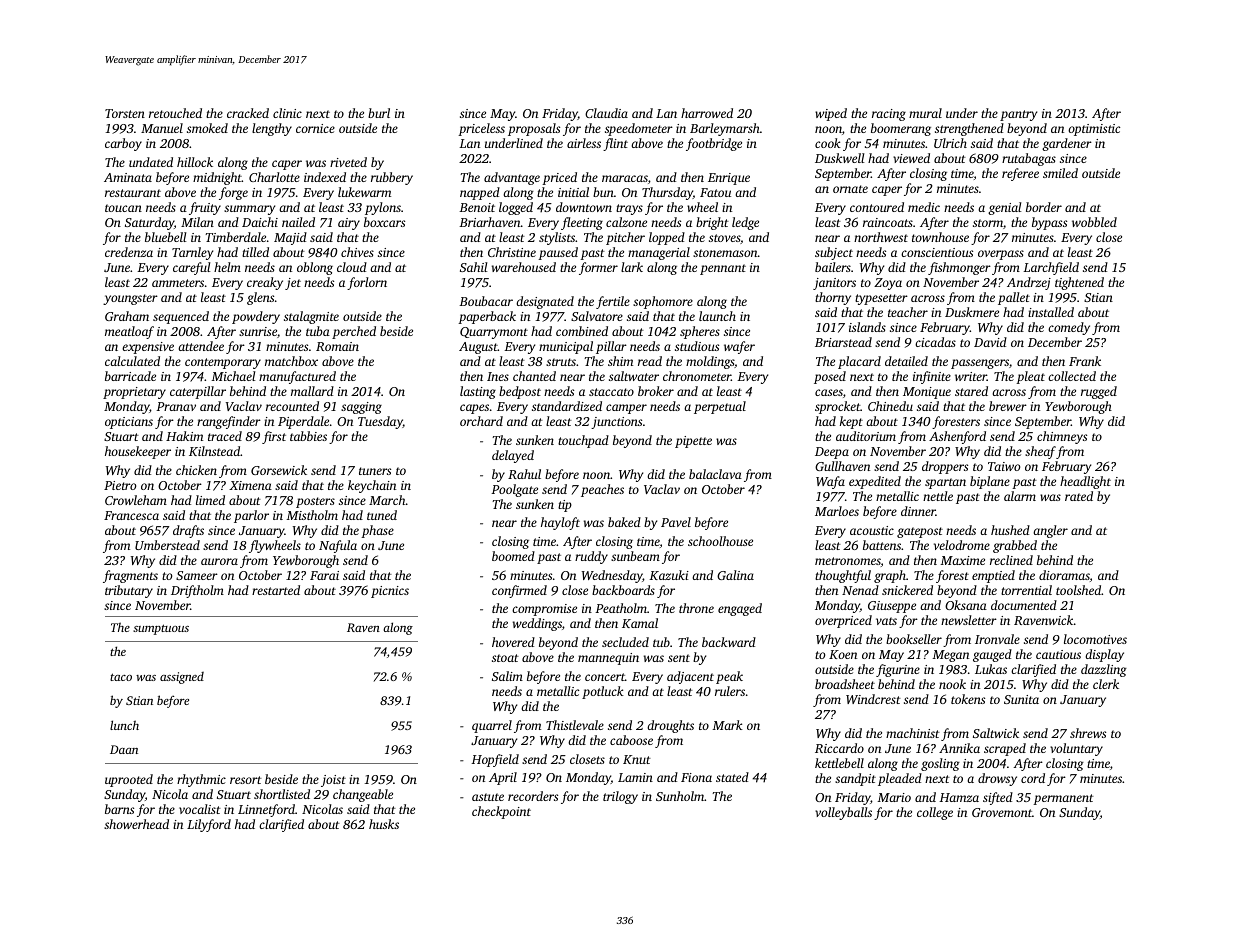 This screenshot has width=1233, height=952. Describe the element at coordinates (161, 629) in the screenshot. I see `sumptuous` at that location.
